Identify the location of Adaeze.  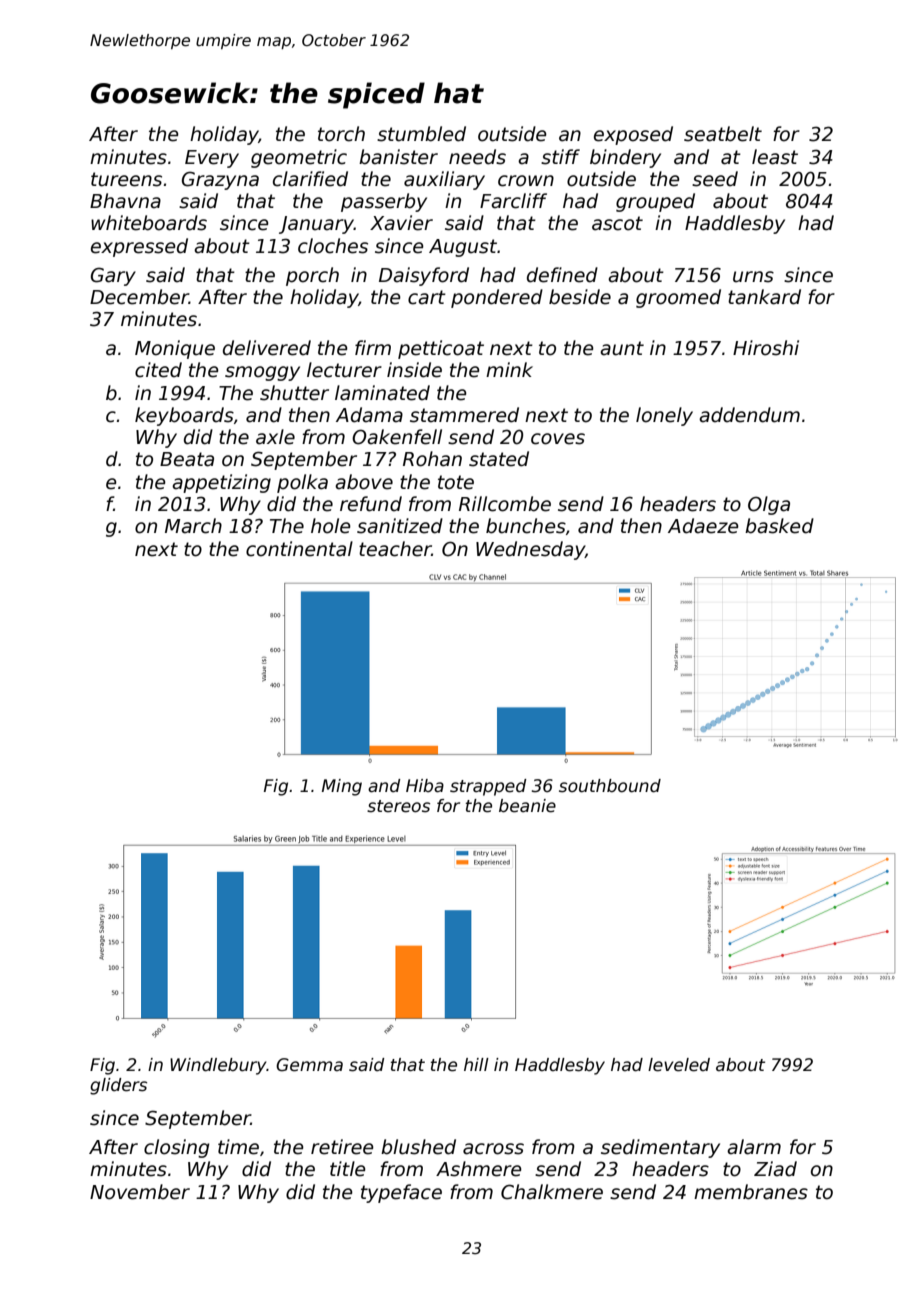
(703, 526).
